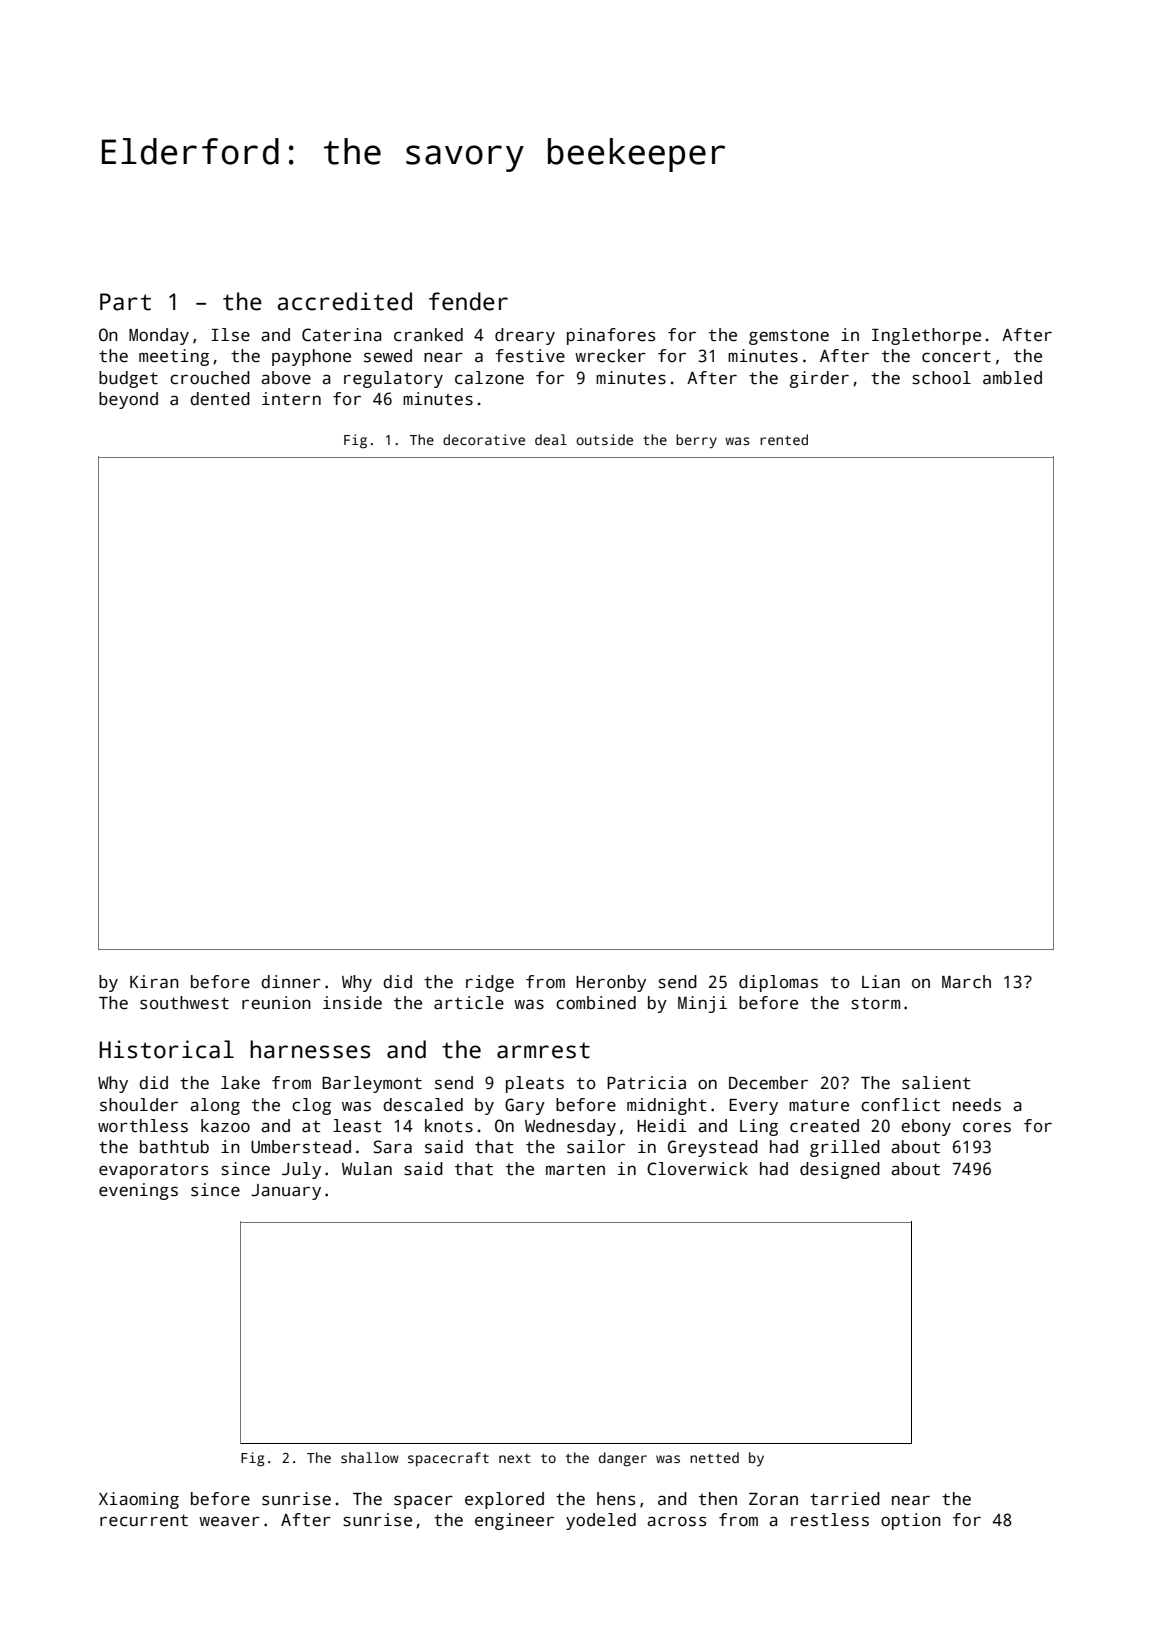  Describe the element at coordinates (139, 1500) in the image. I see `Xiaoming` at that location.
